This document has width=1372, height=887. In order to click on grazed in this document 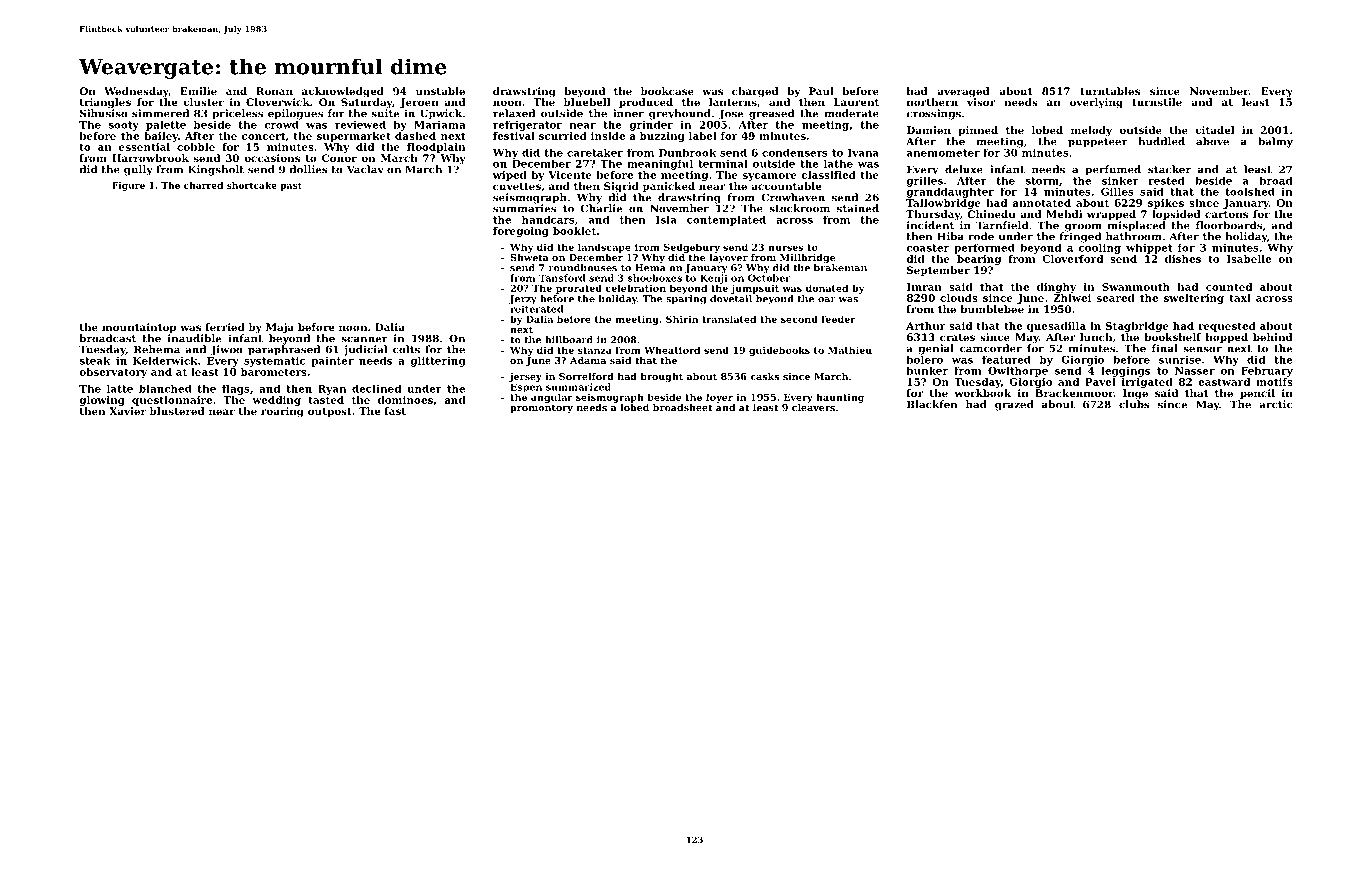, I will do `click(1014, 405)`.
